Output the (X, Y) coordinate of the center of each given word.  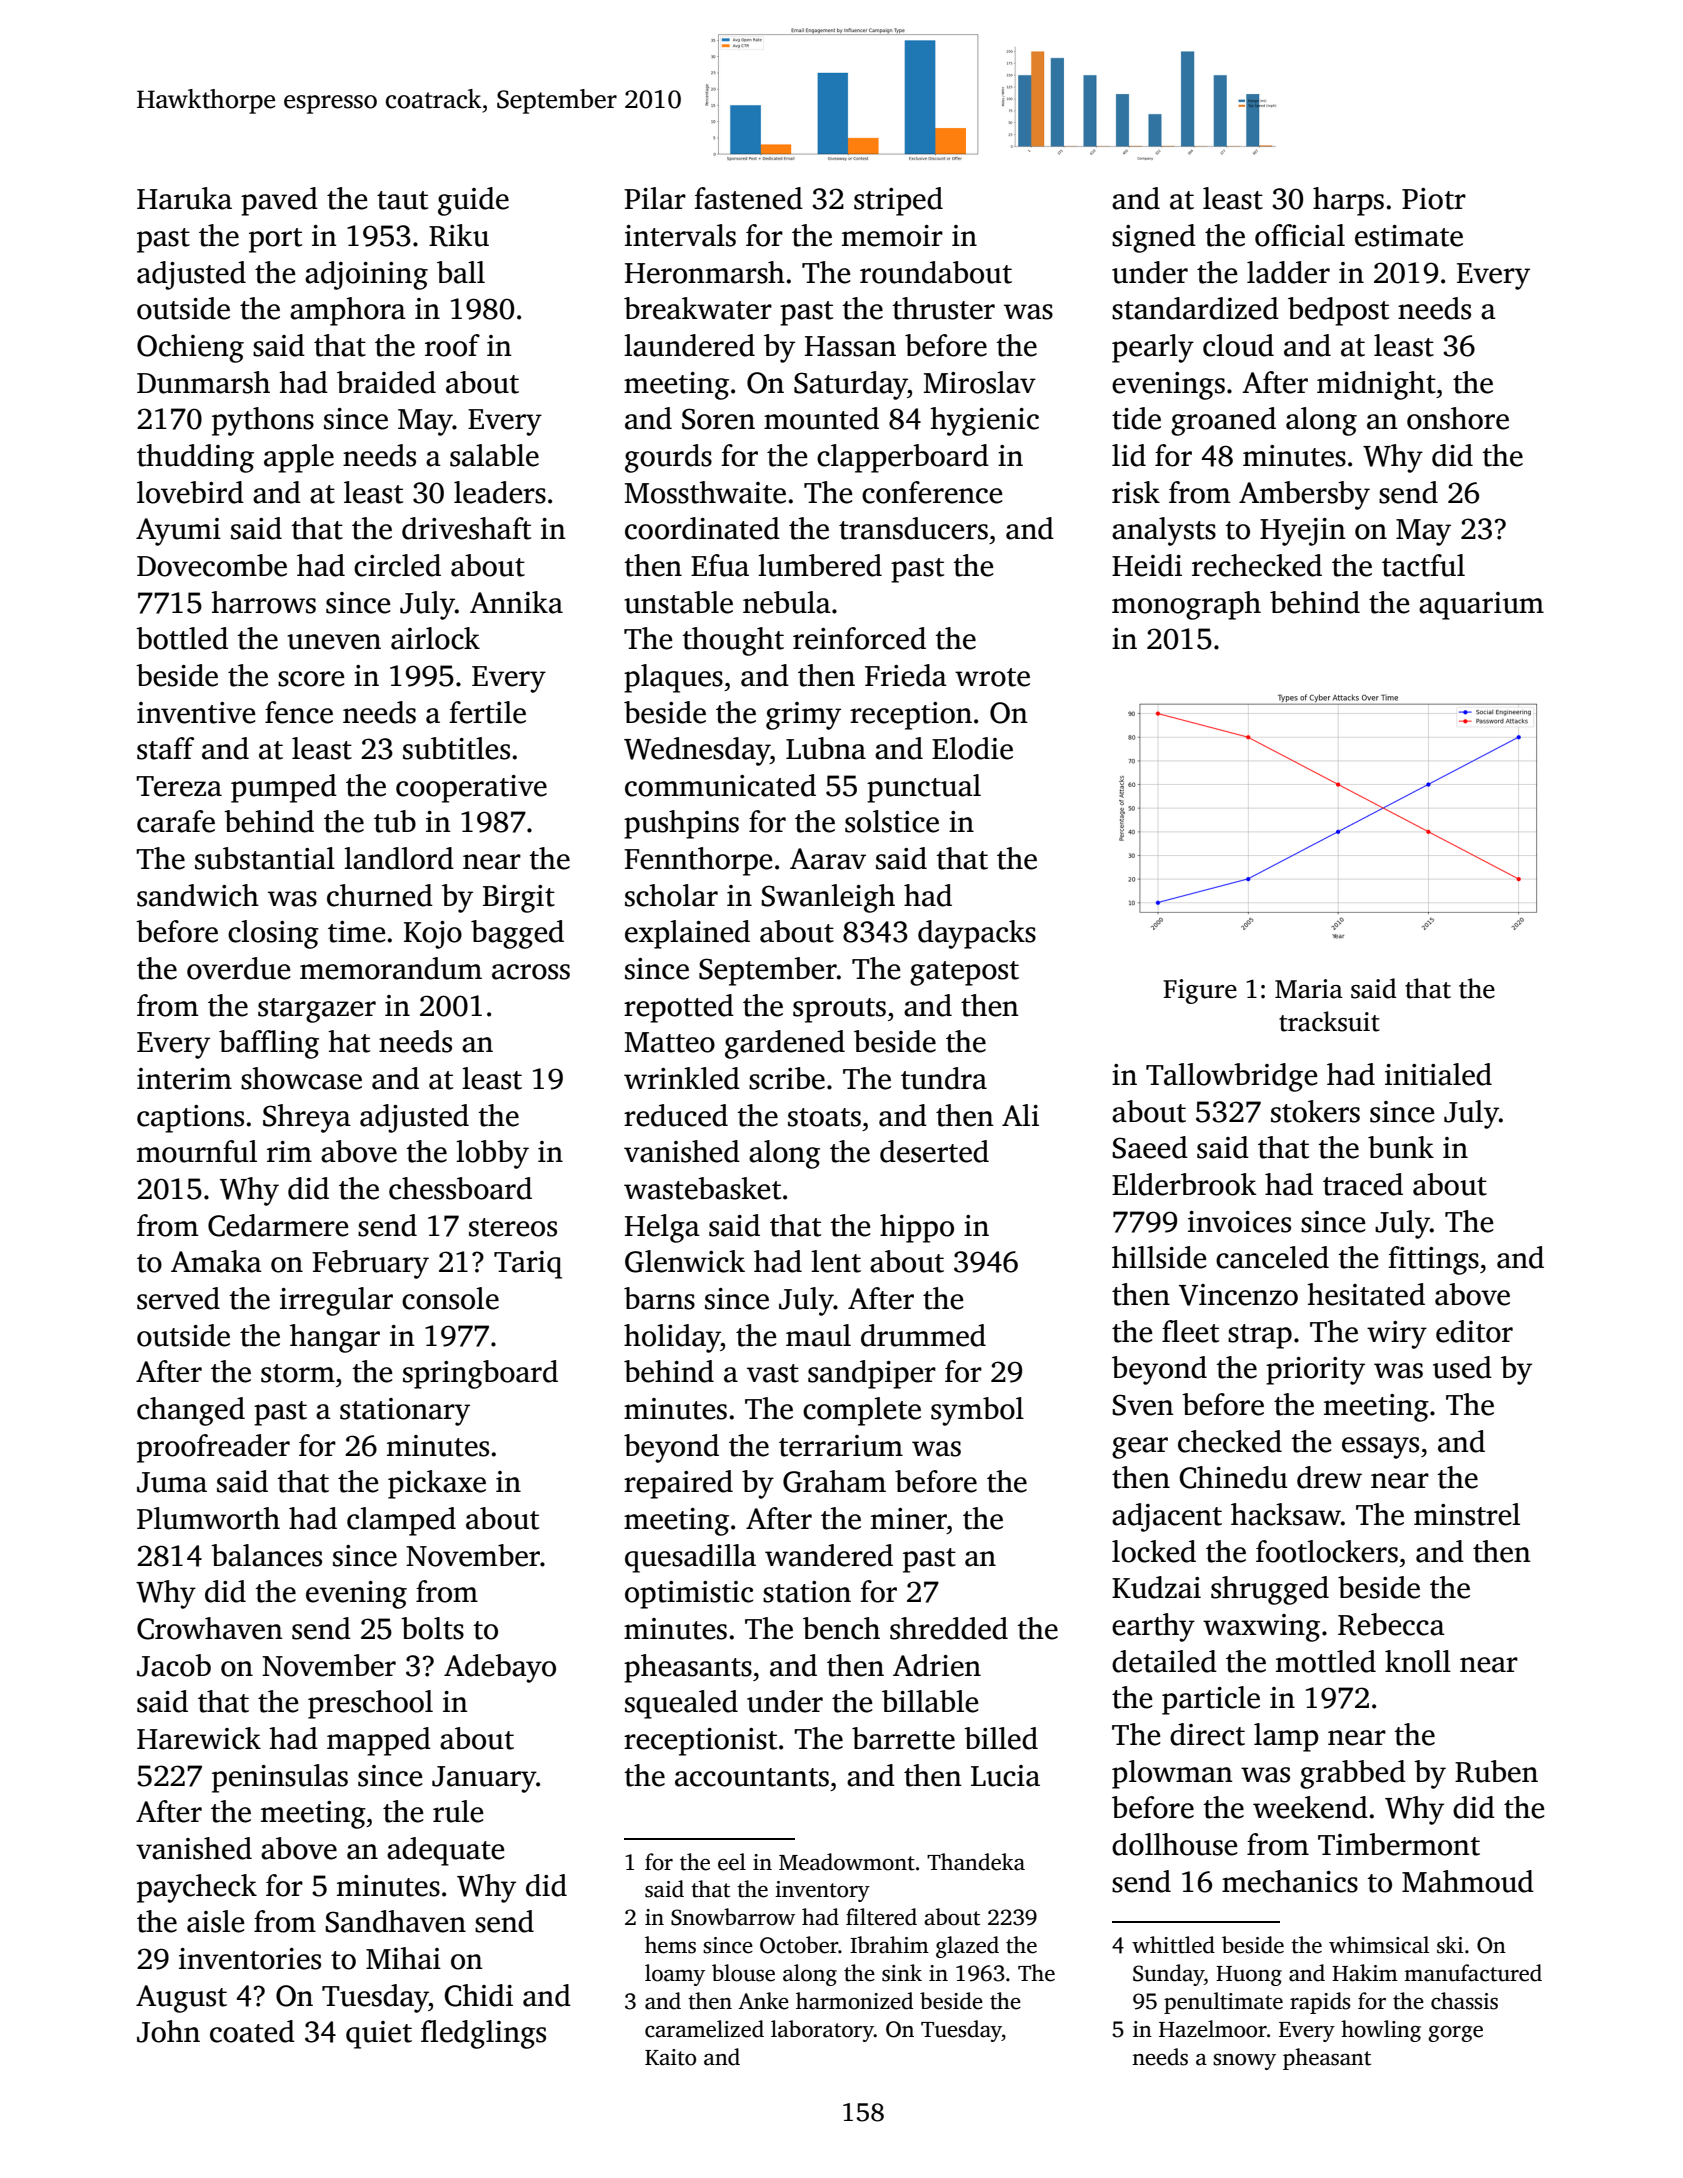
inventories (250, 1959)
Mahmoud (1468, 1881)
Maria (1309, 989)
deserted (934, 1151)
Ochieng (190, 348)
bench (841, 1628)
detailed (1164, 1661)
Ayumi (178, 532)
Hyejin (1303, 532)
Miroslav (980, 382)
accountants (752, 1777)
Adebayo (500, 1668)
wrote (992, 677)
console (450, 1298)
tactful (1423, 565)
